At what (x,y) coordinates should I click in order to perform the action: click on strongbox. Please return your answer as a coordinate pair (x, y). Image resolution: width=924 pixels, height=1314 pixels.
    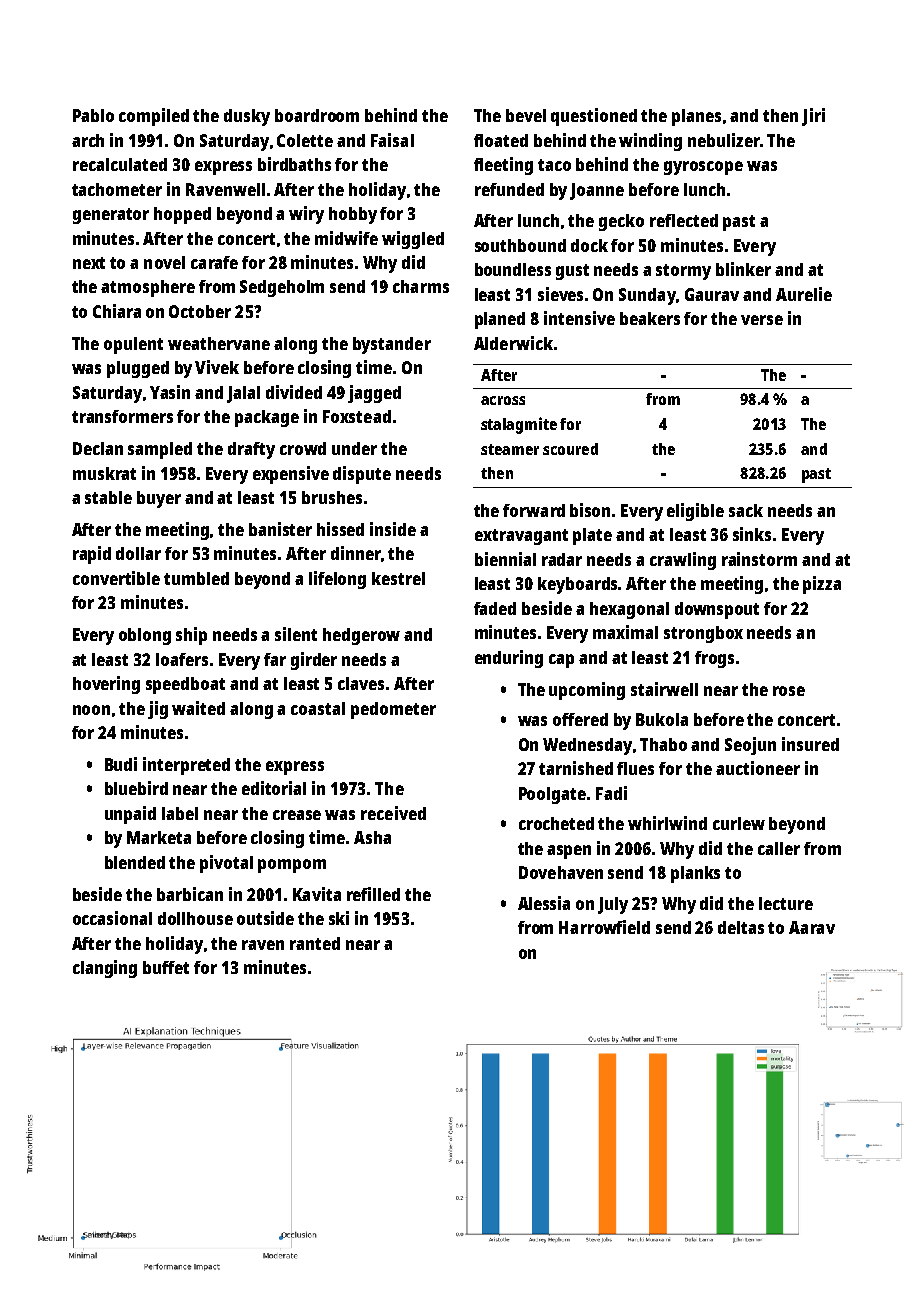
    Looking at the image, I should click on (703, 634).
